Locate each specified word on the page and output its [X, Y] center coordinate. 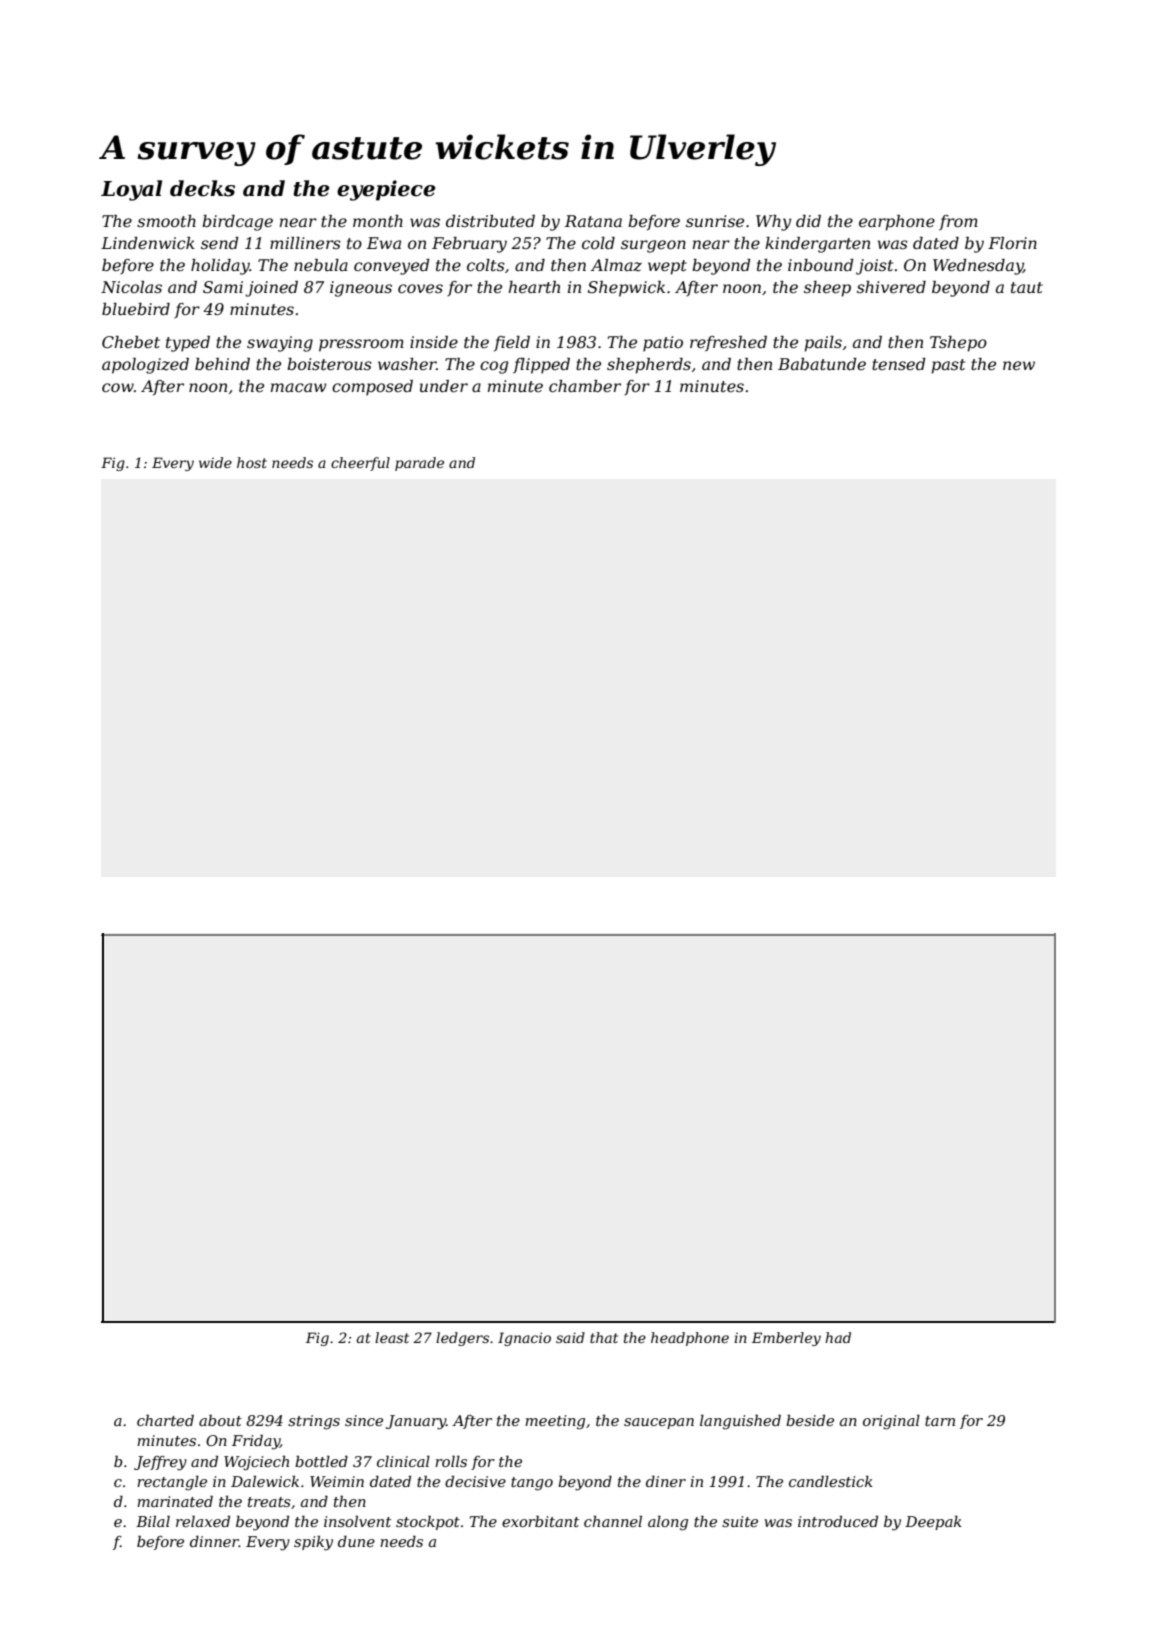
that [604, 1337]
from [958, 223]
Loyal [131, 190]
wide [215, 462]
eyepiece [386, 190]
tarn [940, 1421]
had [838, 1337]
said [570, 1337]
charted [165, 1420]
